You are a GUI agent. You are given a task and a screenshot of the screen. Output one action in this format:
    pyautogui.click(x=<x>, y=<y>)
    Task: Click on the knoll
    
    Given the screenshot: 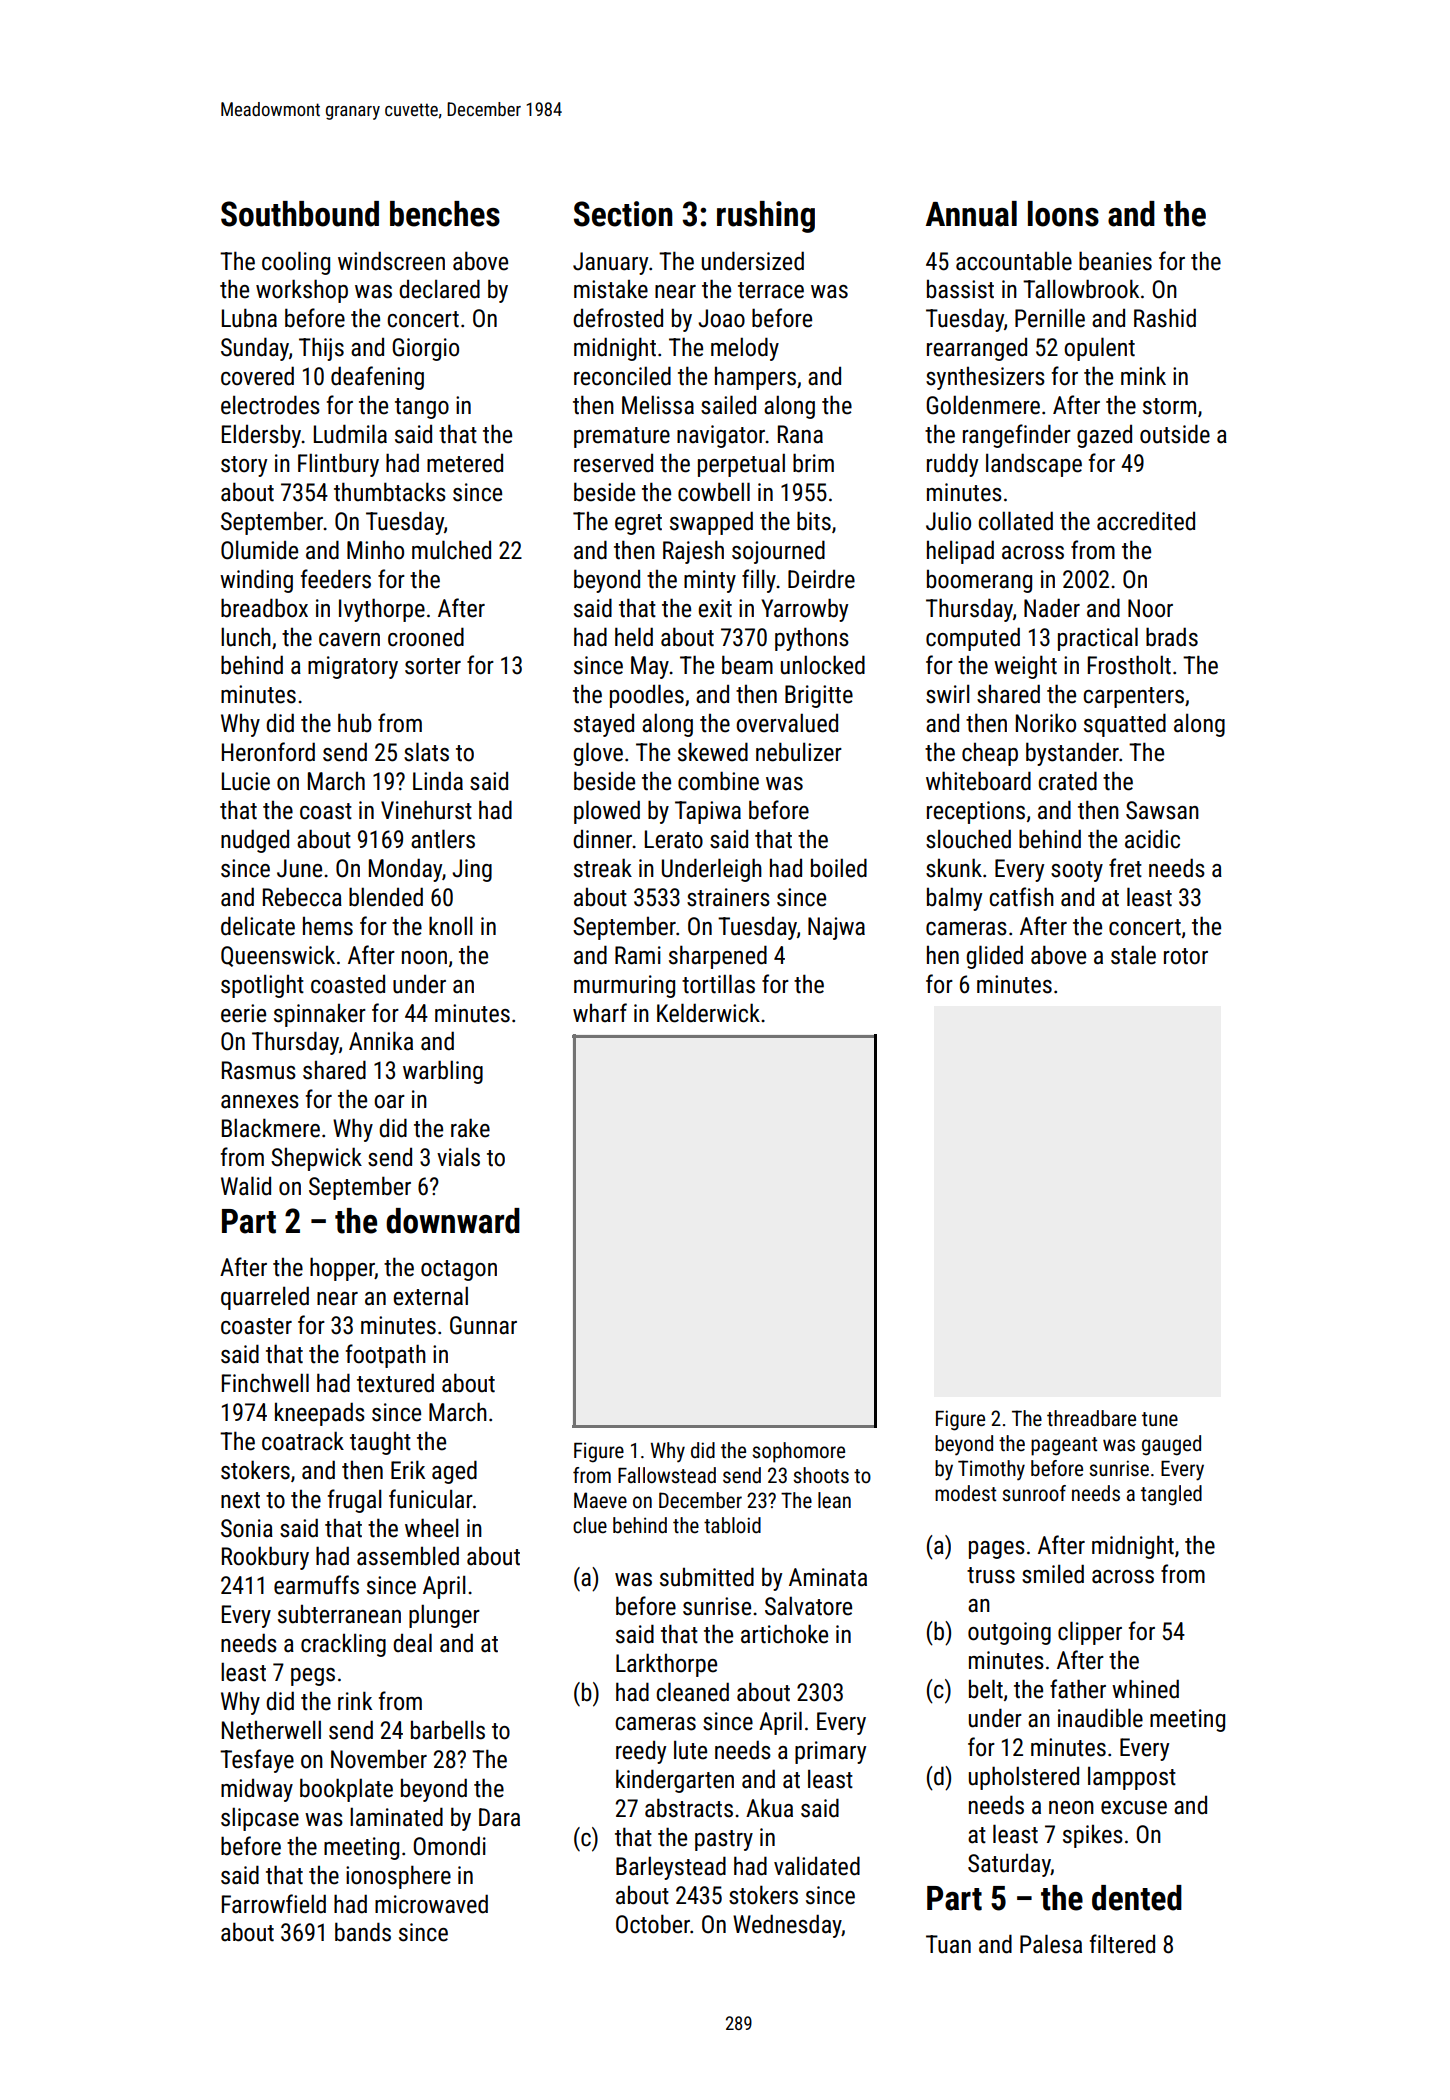 What is the action you would take?
    pyautogui.click(x=451, y=926)
